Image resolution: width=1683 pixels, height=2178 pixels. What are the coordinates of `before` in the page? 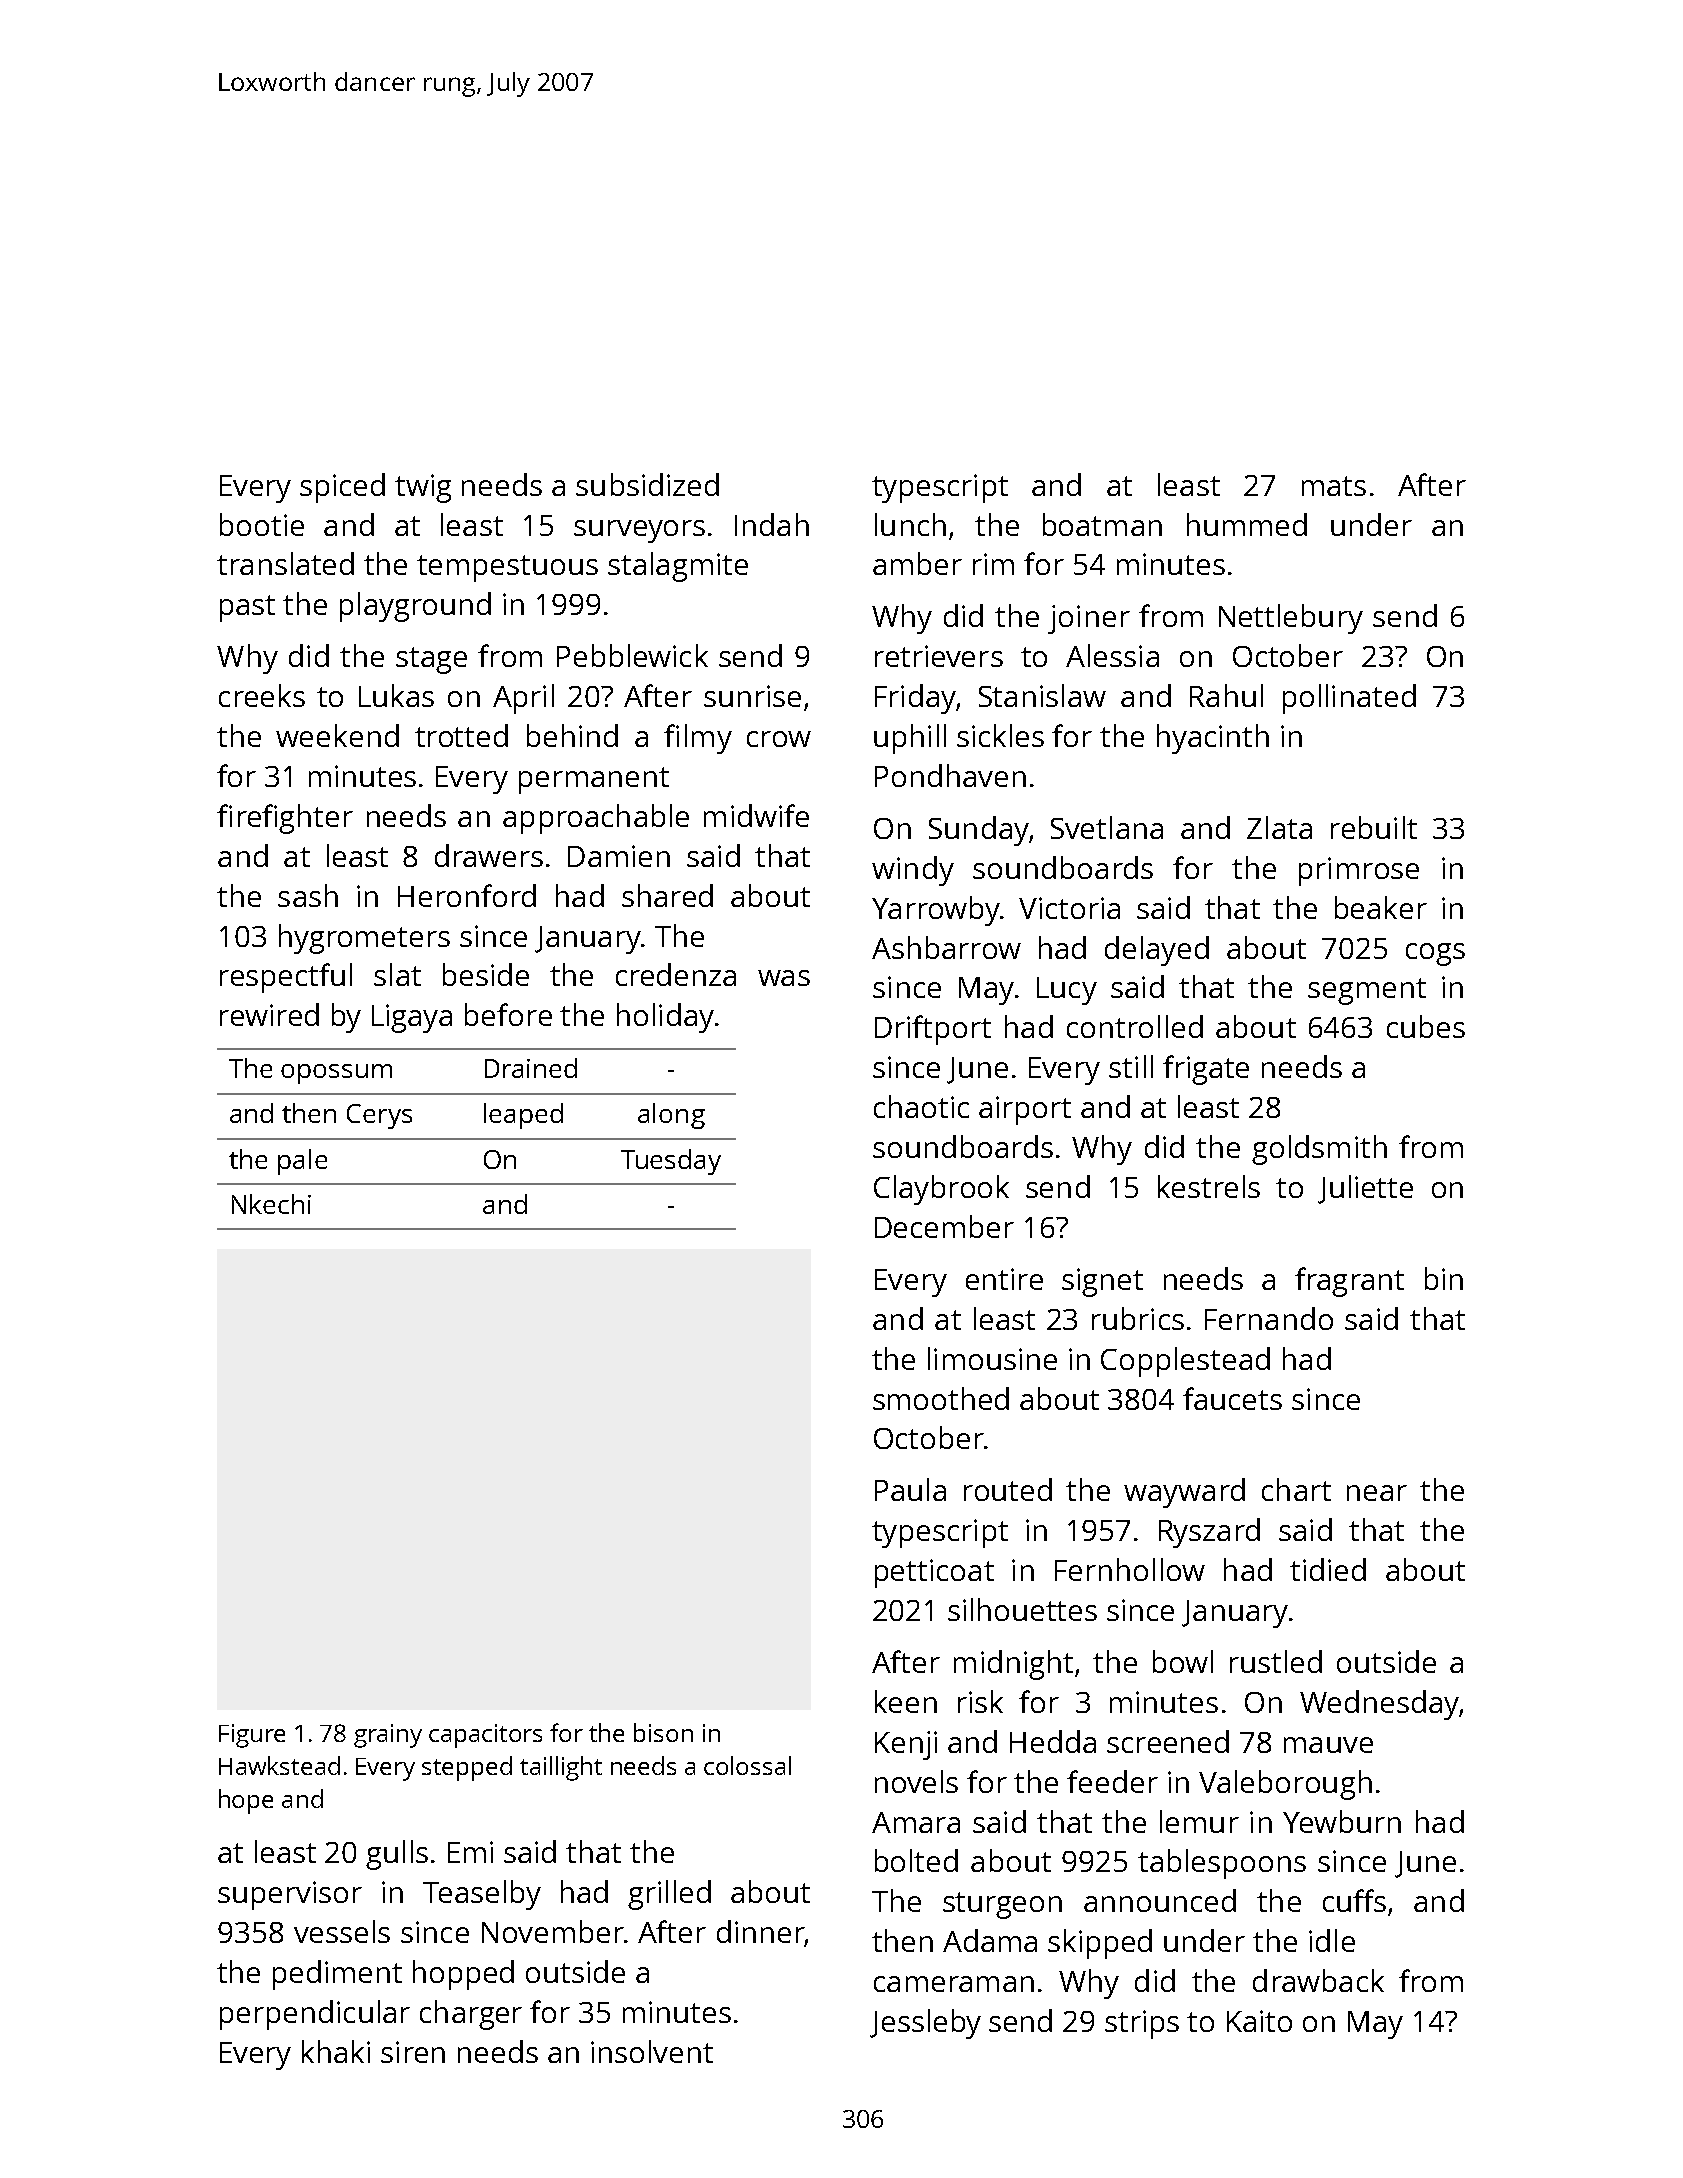 It's located at (508, 1014).
